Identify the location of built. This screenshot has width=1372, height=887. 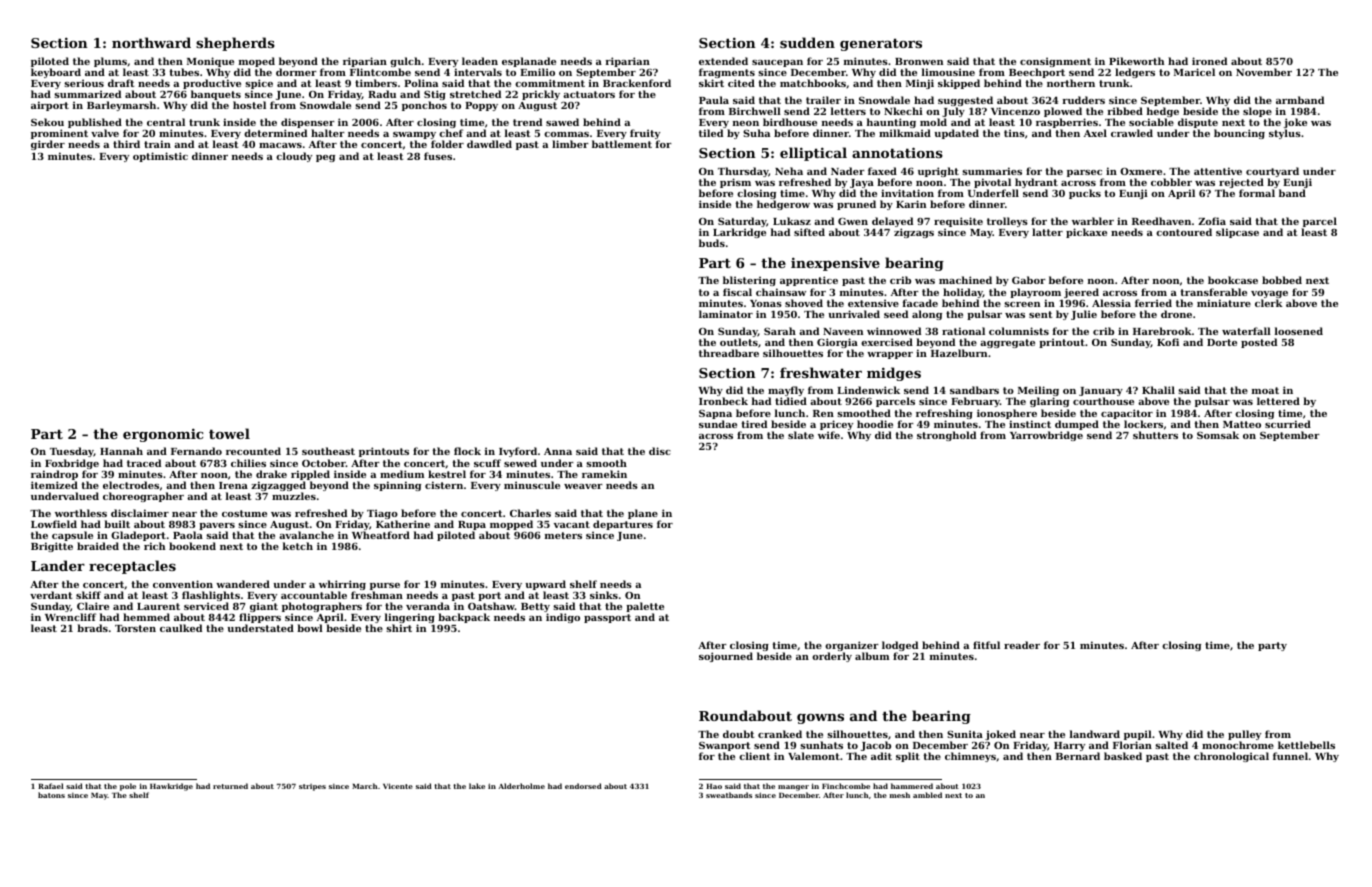
(117, 524).
